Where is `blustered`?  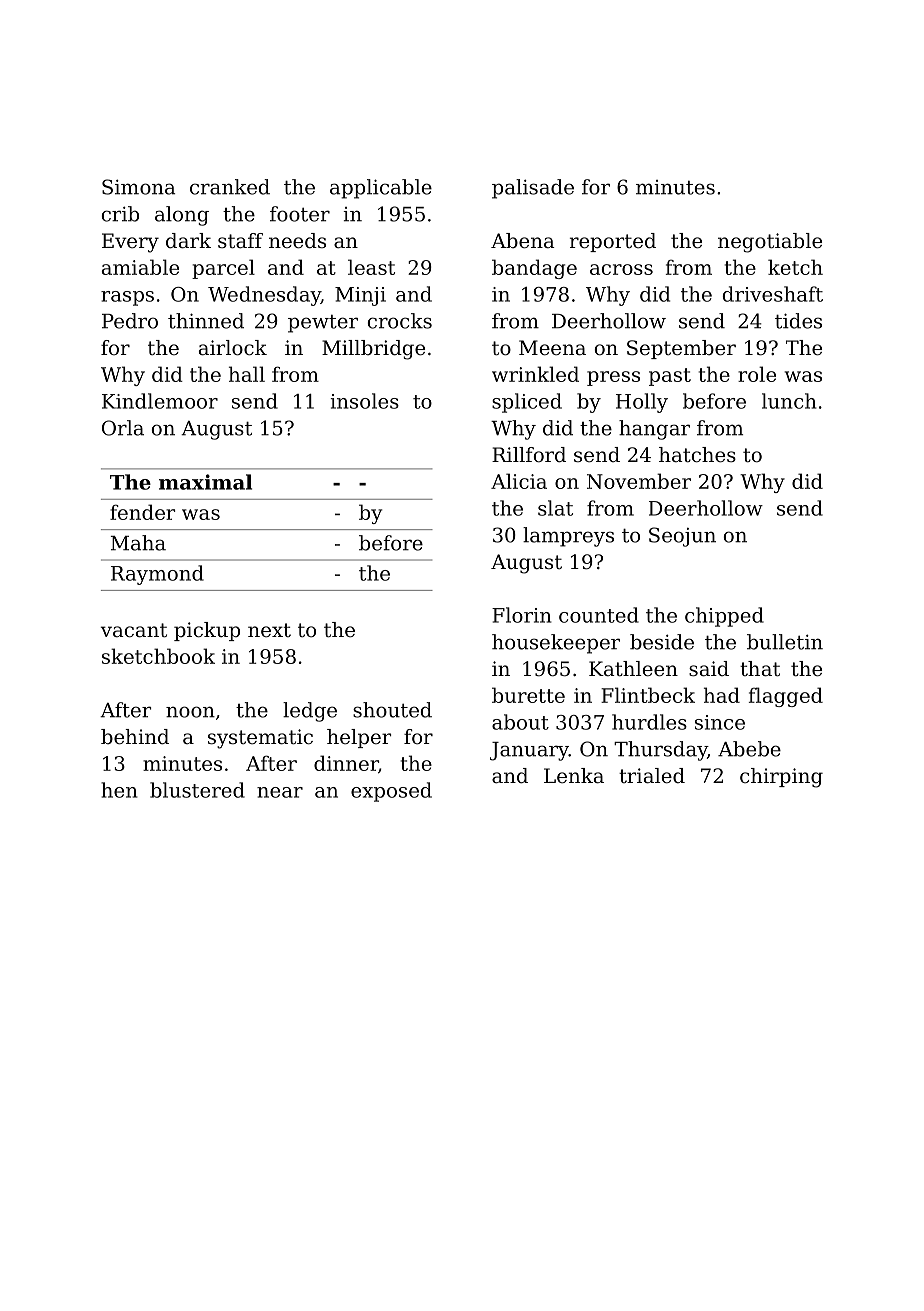
blustered is located at coordinates (197, 790).
